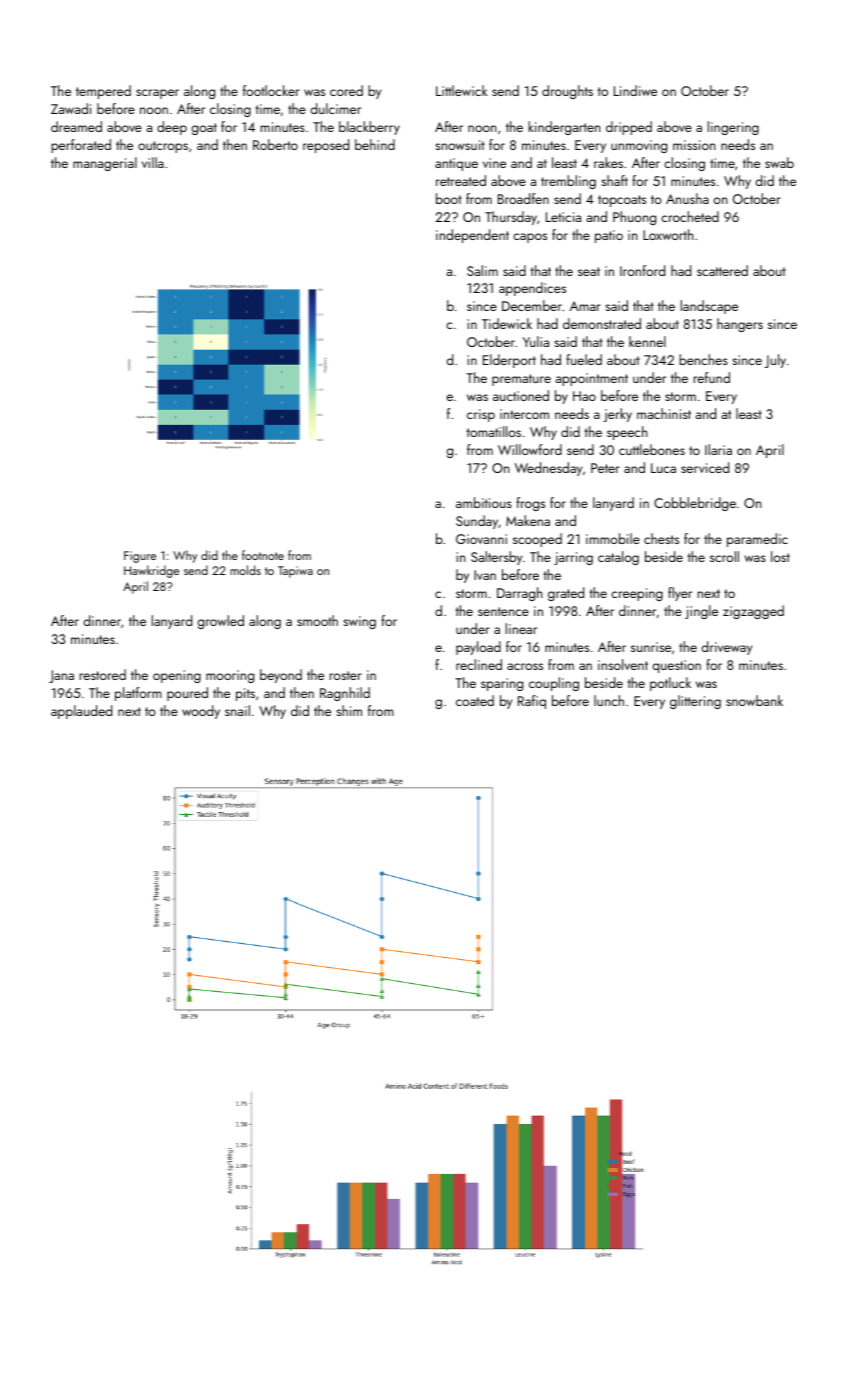 Image resolution: width=849 pixels, height=1400 pixels. Describe the element at coordinates (712, 377) in the image. I see `refund` at that location.
